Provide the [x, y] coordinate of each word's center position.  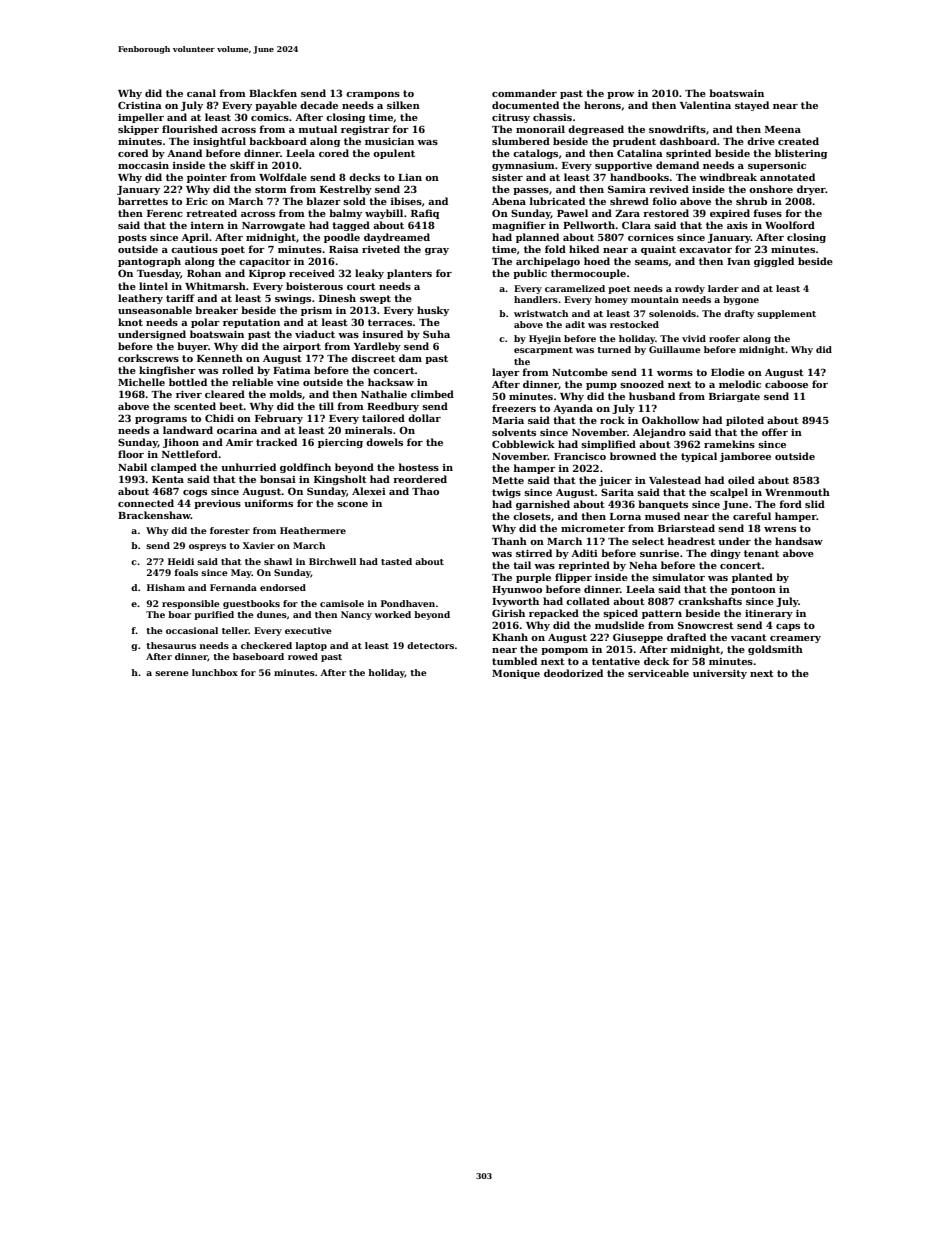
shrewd [629, 201]
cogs [195, 493]
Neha [643, 565]
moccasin [143, 165]
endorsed [283, 587]
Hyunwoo [517, 590]
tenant [761, 553]
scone [352, 504]
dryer [811, 190]
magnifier [519, 226]
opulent [394, 154]
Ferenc [165, 213]
